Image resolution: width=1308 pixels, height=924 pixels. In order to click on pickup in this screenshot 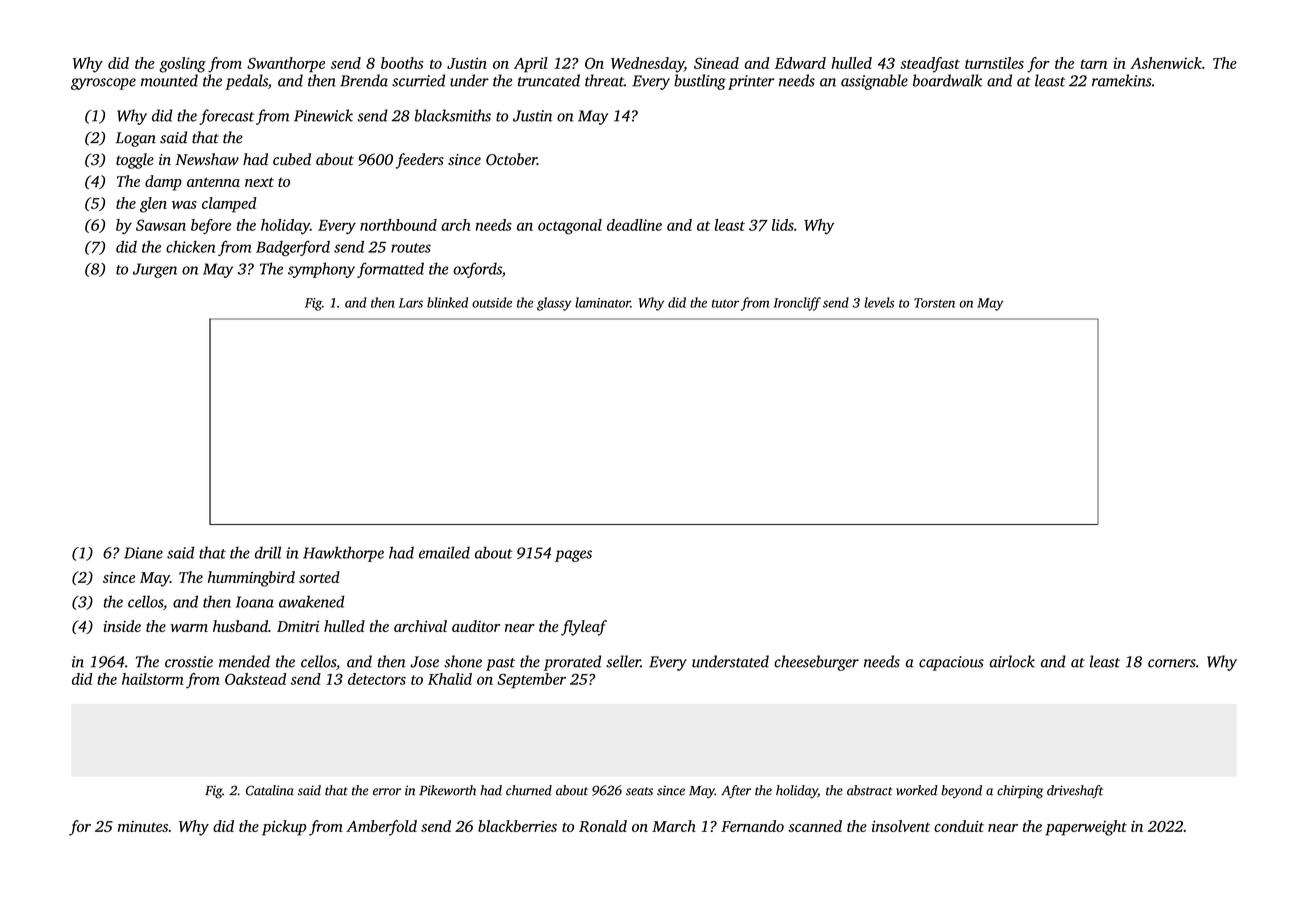, I will do `click(284, 828)`.
